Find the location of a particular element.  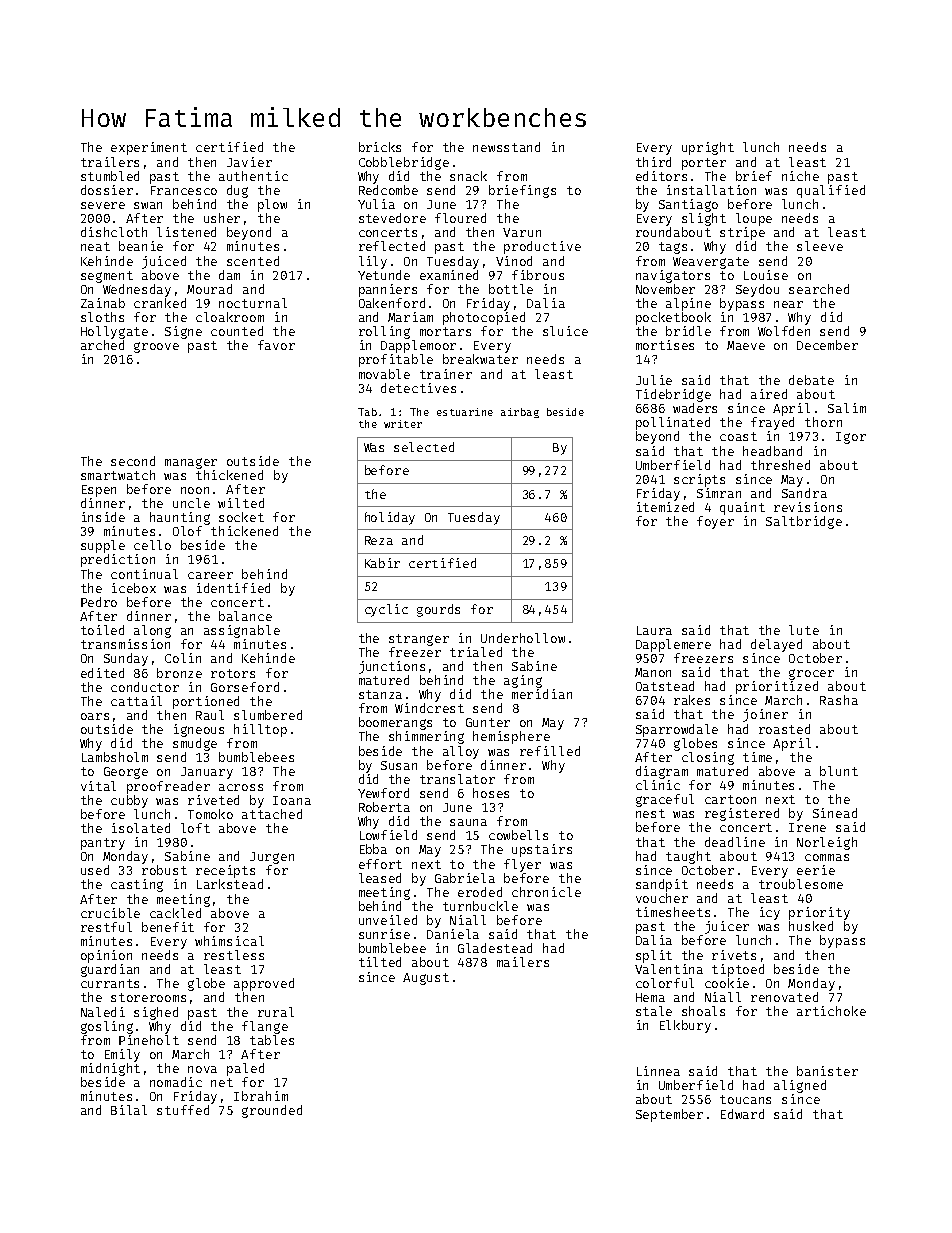

niche is located at coordinates (800, 176).
